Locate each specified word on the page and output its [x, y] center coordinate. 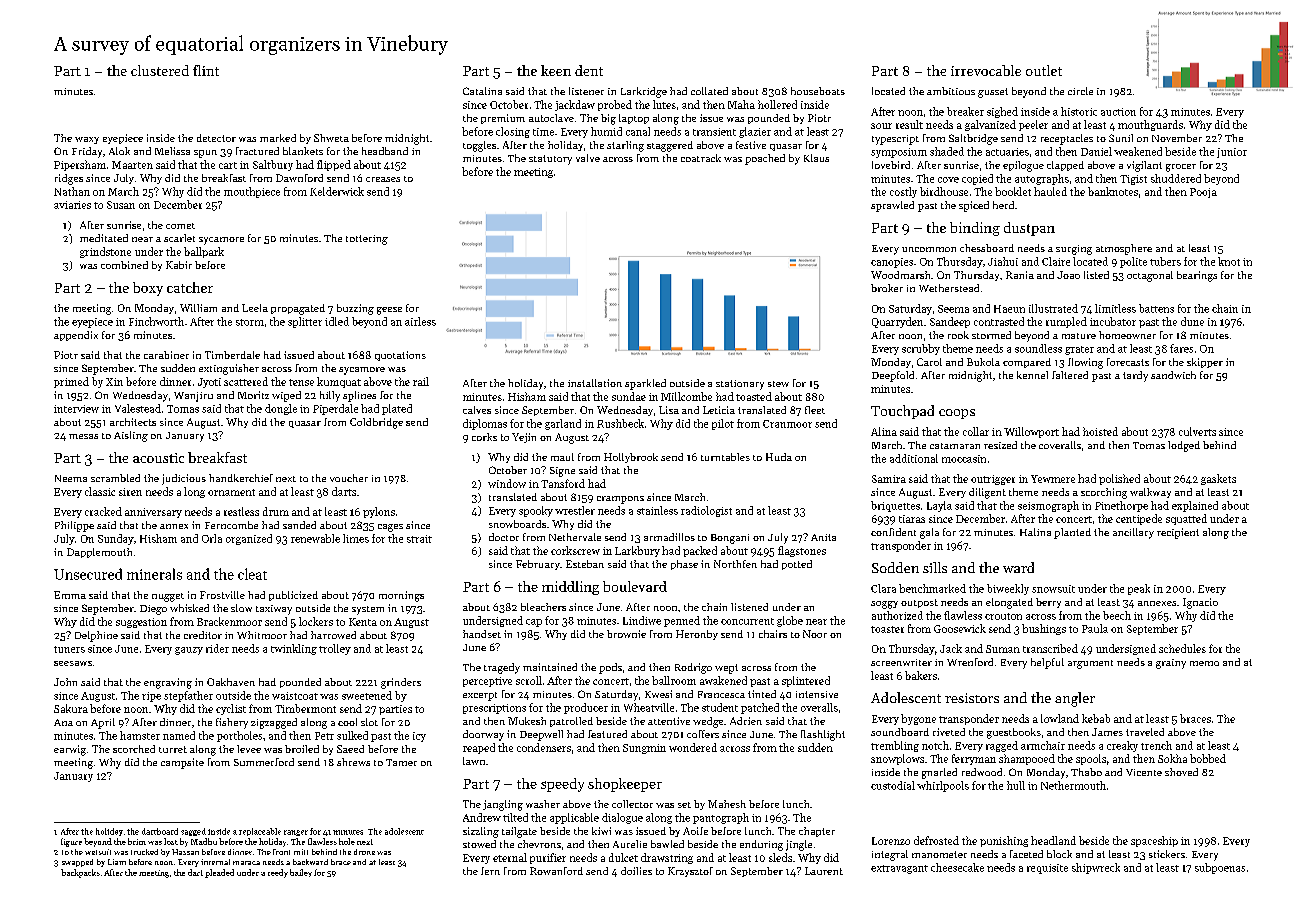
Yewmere [1053, 479]
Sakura [71, 708]
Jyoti [209, 383]
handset [482, 634]
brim [137, 841]
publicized [293, 596]
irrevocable [986, 70]
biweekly [1008, 589]
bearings [1197, 276]
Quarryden [897, 322]
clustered [160, 70]
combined [124, 265]
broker [887, 288]
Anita [823, 537]
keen [556, 70]
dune [1192, 321]
